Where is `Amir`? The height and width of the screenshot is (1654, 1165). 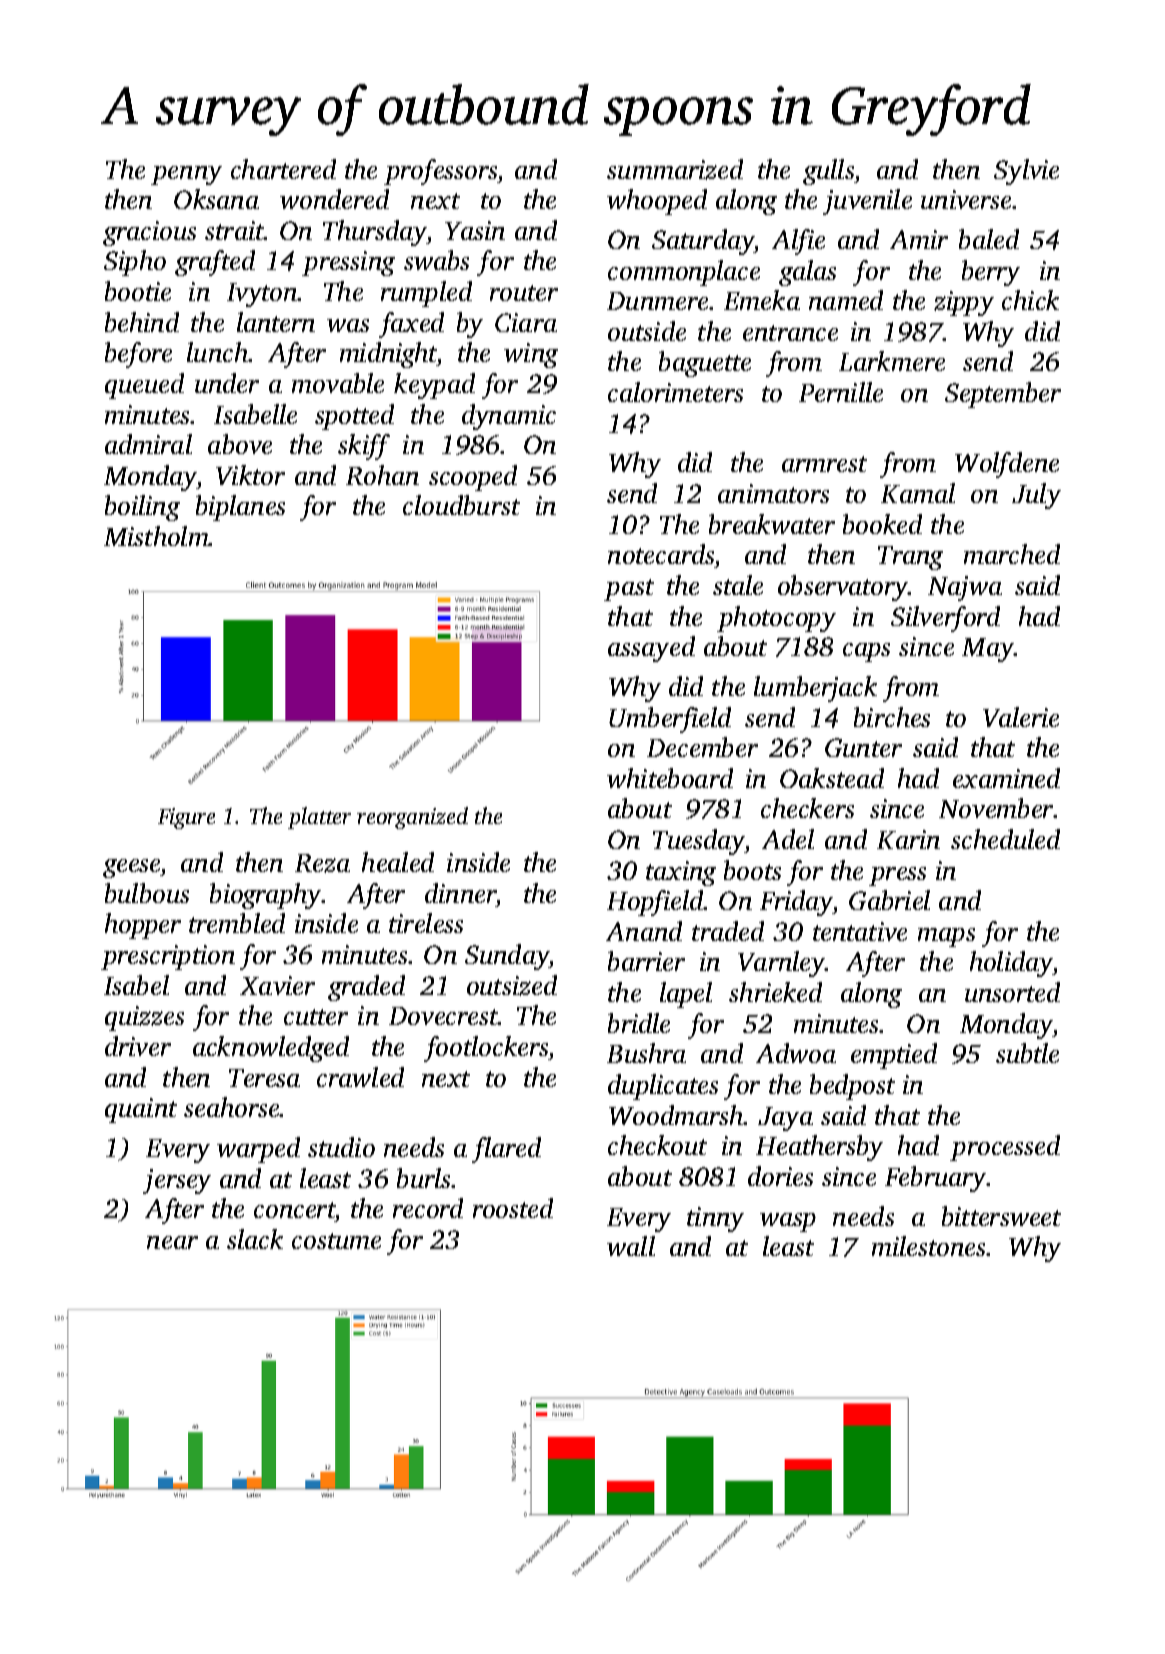 Amir is located at coordinates (919, 239).
